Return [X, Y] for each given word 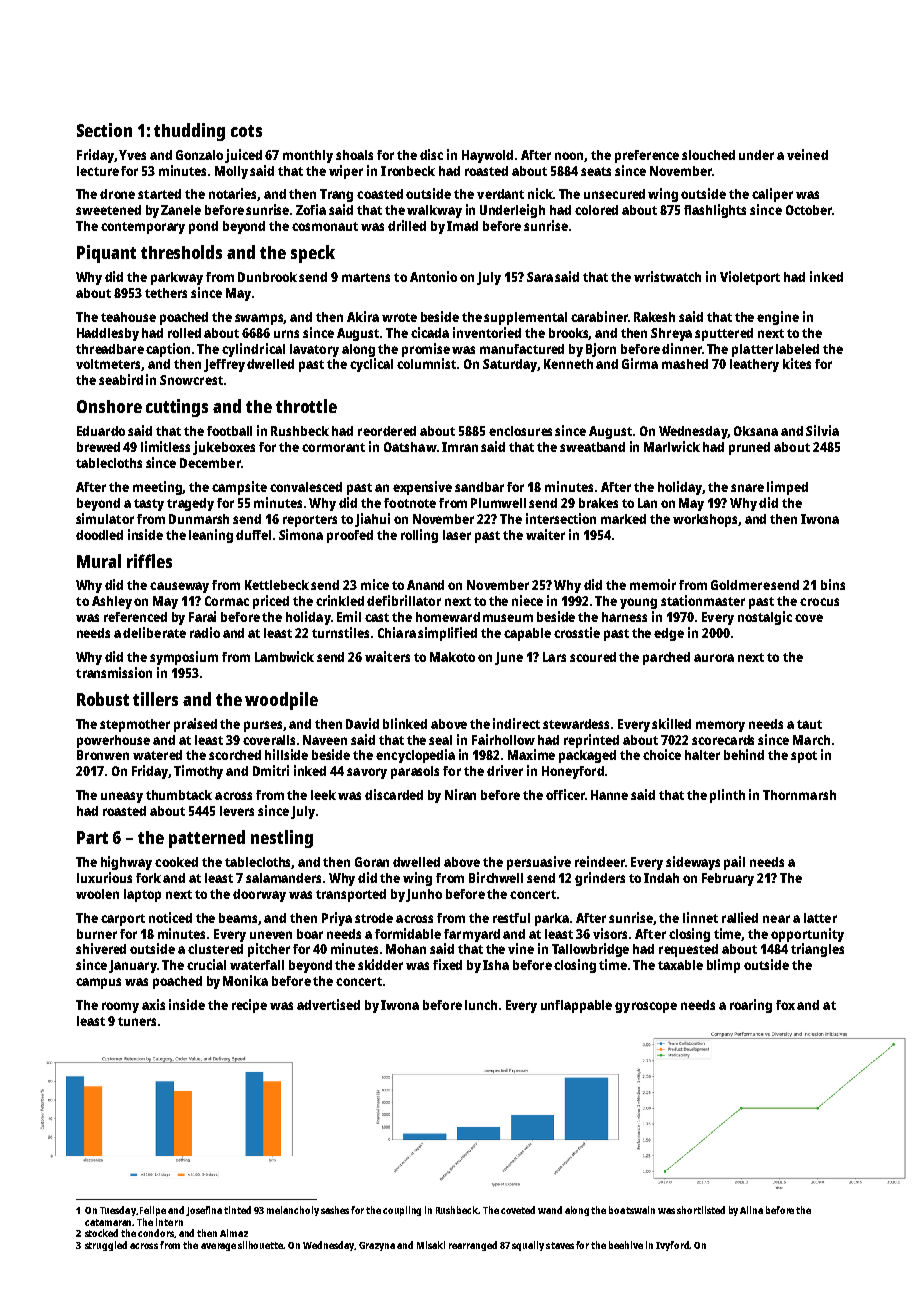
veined [807, 154]
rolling [419, 536]
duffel [253, 535]
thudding [189, 132]
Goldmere [740, 585]
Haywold [487, 156]
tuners [137, 1021]
